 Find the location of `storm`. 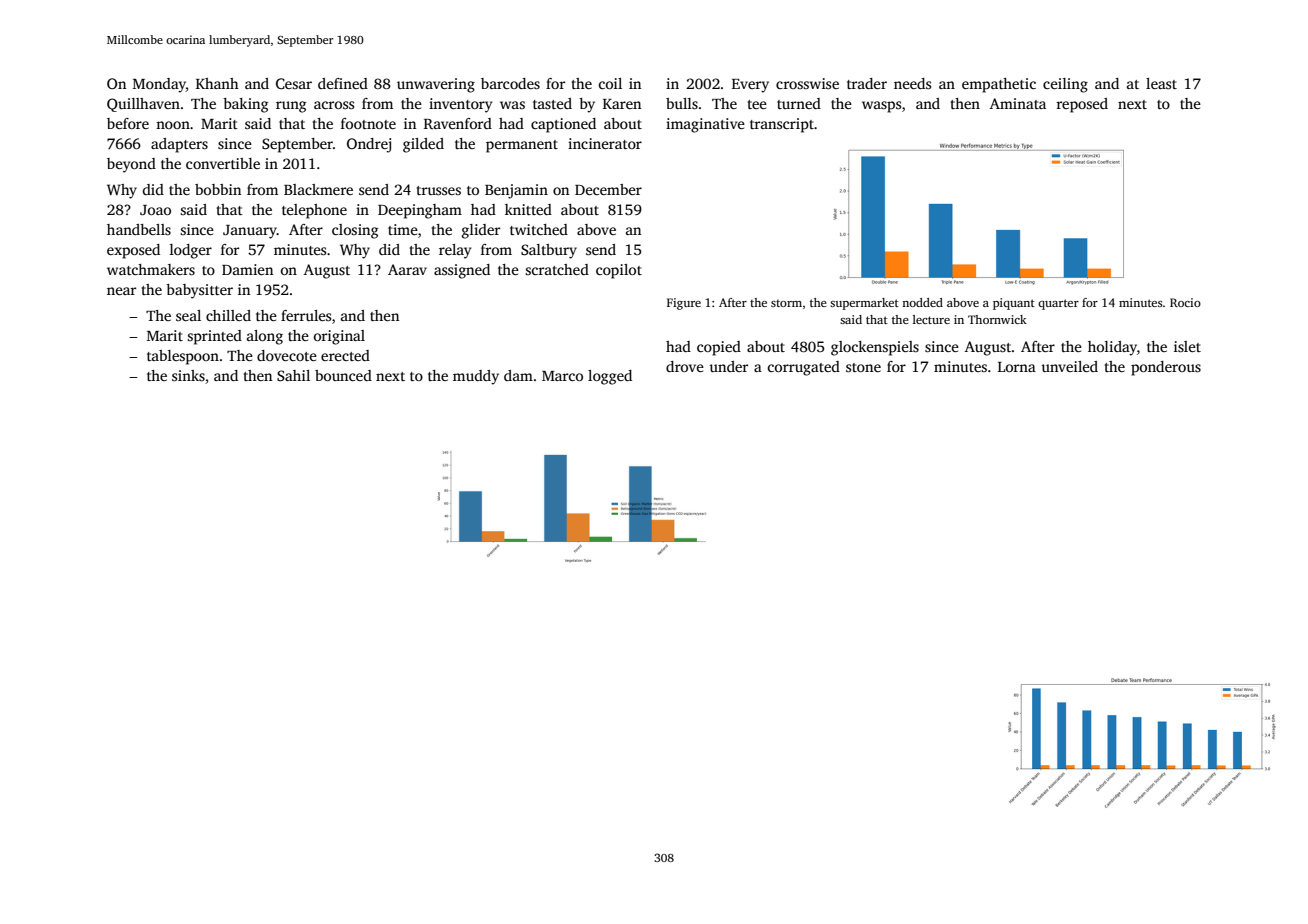

storm is located at coordinates (786, 303).
